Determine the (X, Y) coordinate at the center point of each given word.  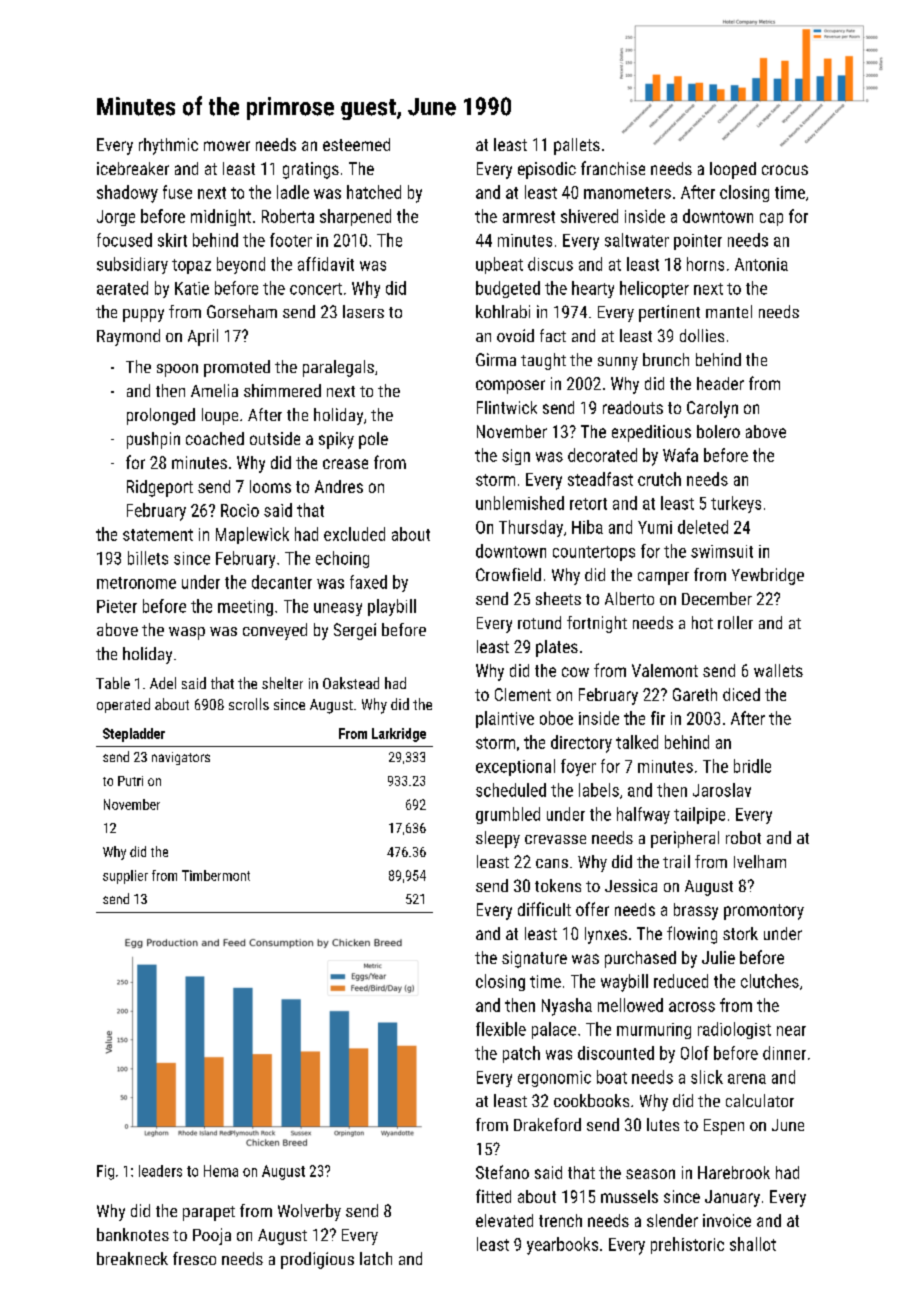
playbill (392, 607)
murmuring (654, 1031)
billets (148, 558)
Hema (221, 1171)
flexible (501, 1029)
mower (227, 146)
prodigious (317, 1260)
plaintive (505, 719)
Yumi (655, 527)
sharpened (355, 217)
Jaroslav (722, 790)
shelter (282, 683)
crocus (785, 170)
